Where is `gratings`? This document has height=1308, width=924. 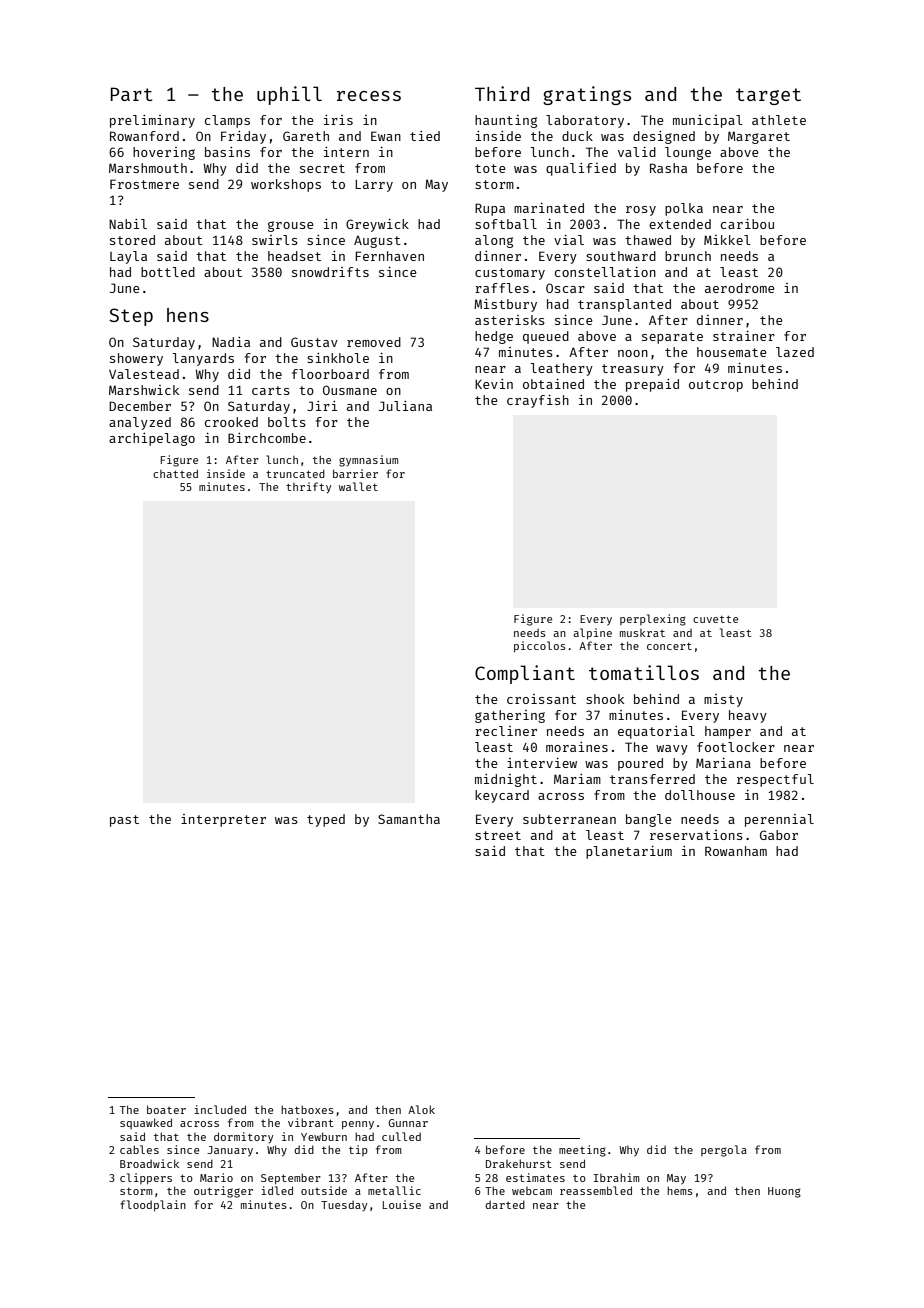 gratings is located at coordinates (587, 95).
